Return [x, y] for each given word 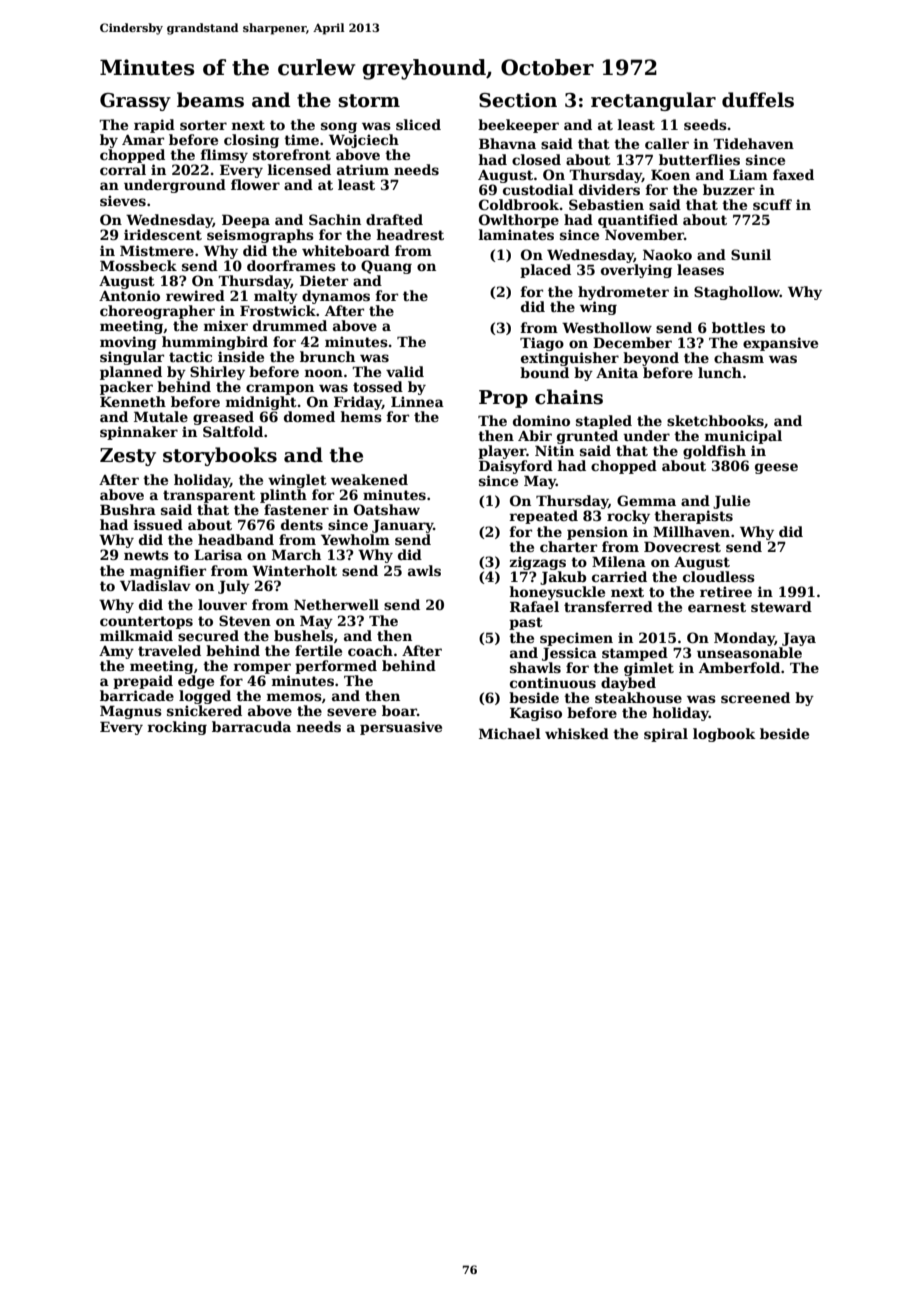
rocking [177, 728]
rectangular [653, 101]
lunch [720, 372]
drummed [290, 325]
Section [518, 100]
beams [210, 100]
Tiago [542, 344]
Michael [510, 733]
